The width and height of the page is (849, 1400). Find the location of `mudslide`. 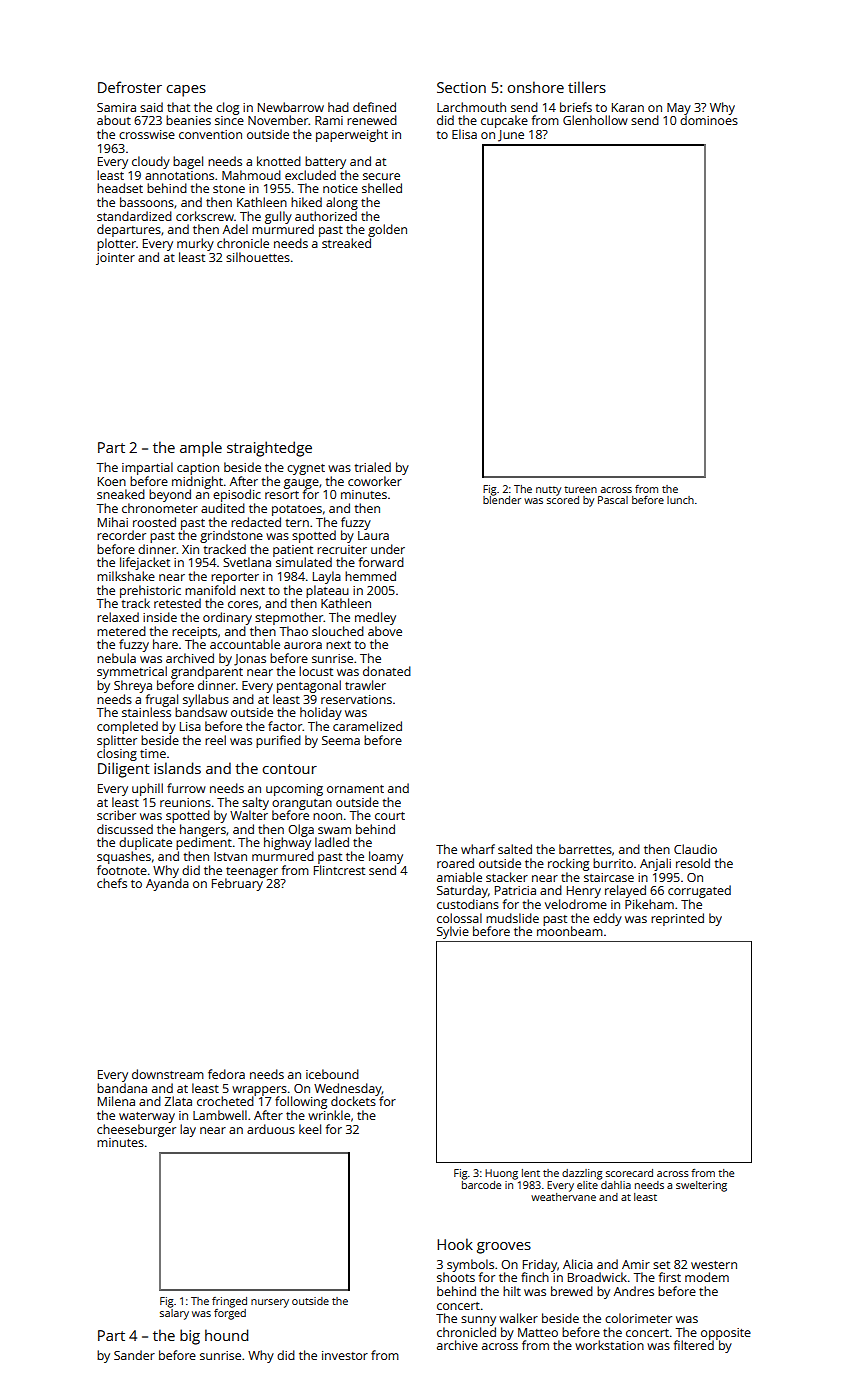

mudslide is located at coordinates (512, 918).
